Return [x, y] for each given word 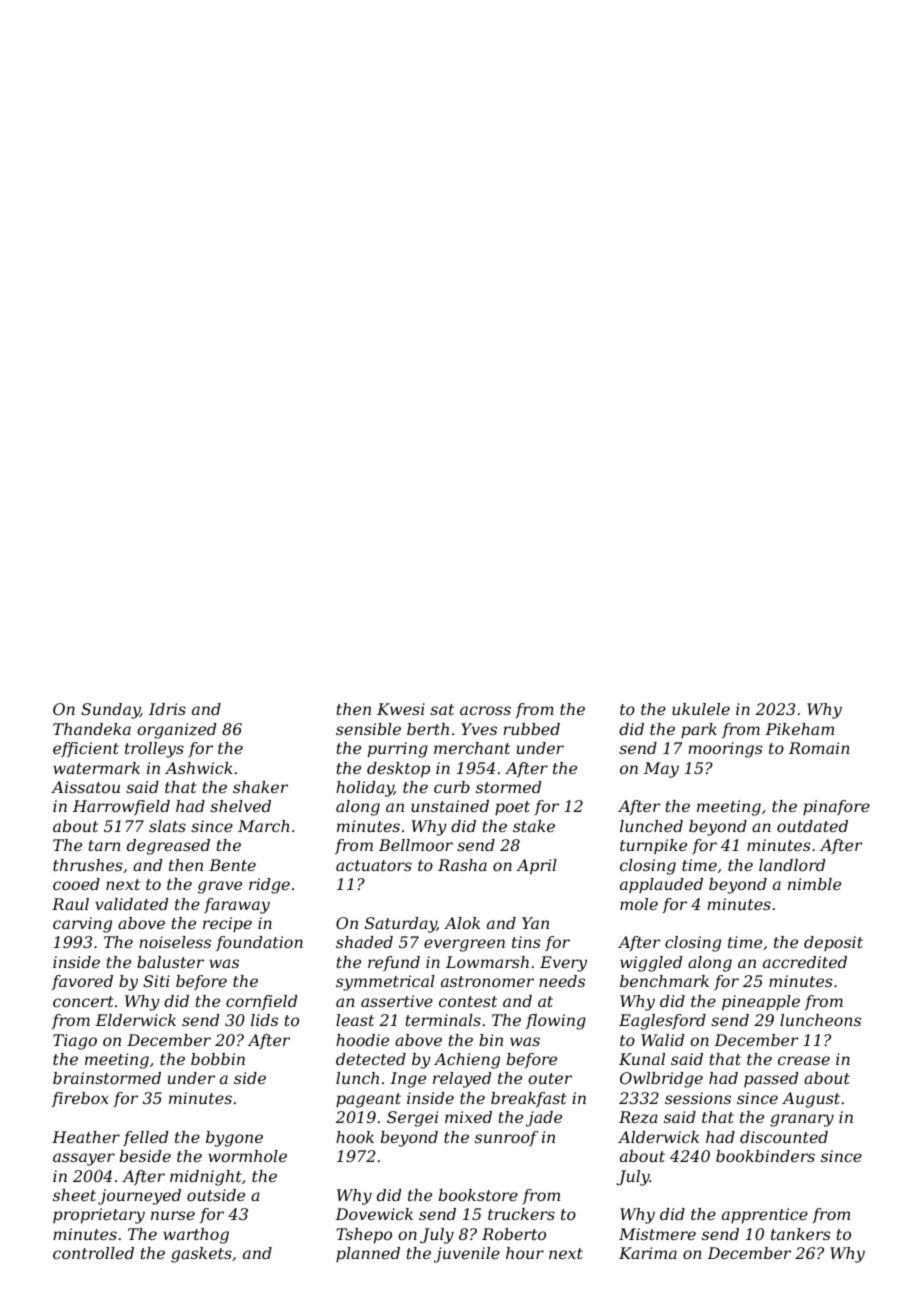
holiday [365, 789]
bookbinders [765, 1156]
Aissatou [85, 787]
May [661, 770]
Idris [167, 709]
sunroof [506, 1138]
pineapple [761, 1003]
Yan [535, 923]
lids [264, 1020]
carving [82, 925]
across [485, 710]
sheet [74, 1195]
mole [639, 904]
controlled [93, 1253]
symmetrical [385, 983]
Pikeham [799, 729]
